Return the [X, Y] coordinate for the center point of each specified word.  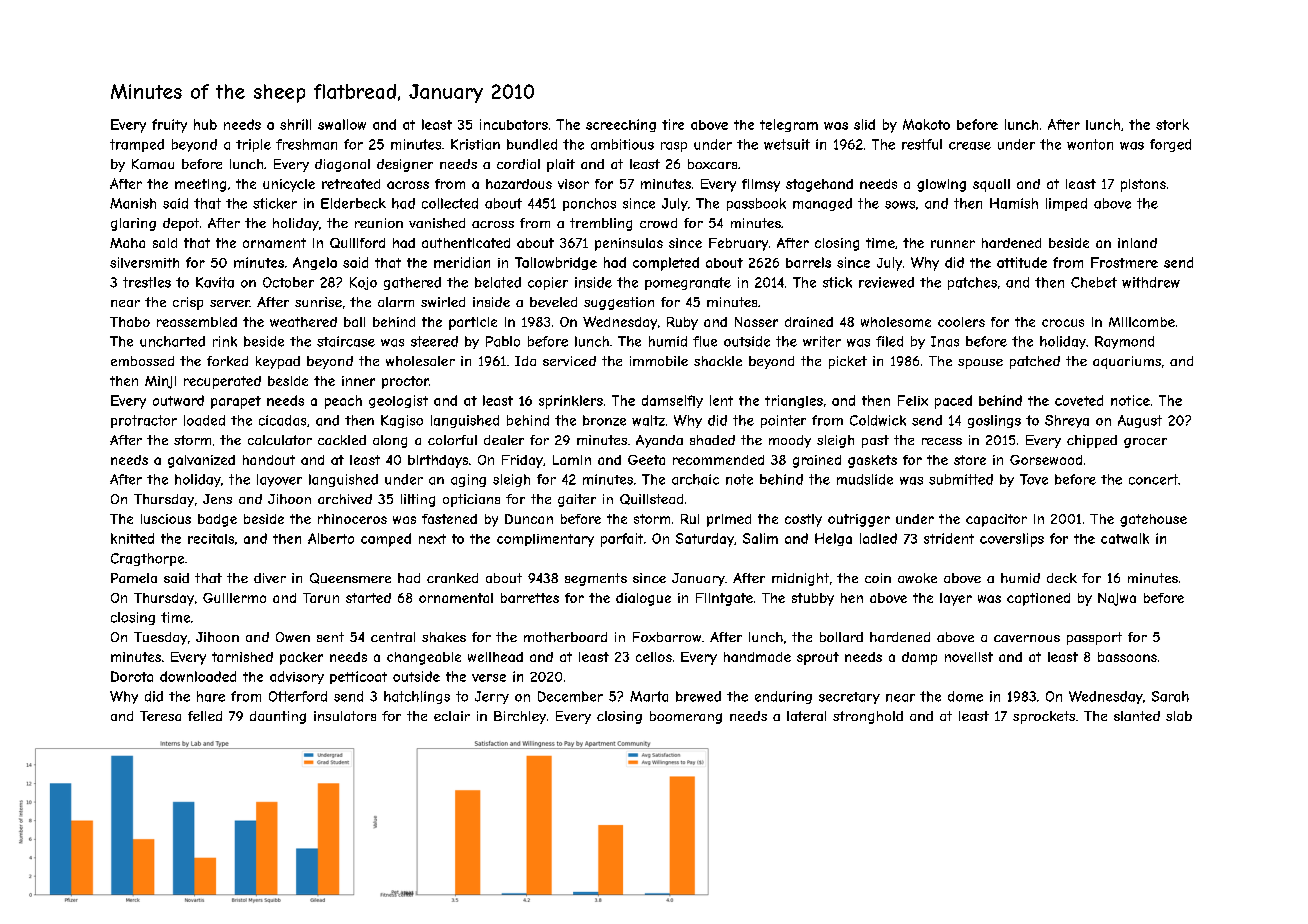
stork [1172, 124]
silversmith [144, 262]
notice [1130, 400]
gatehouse [1153, 520]
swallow [342, 124]
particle [473, 323]
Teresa [160, 716]
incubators [514, 124]
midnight [800, 579]
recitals [211, 539]
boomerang [686, 717]
